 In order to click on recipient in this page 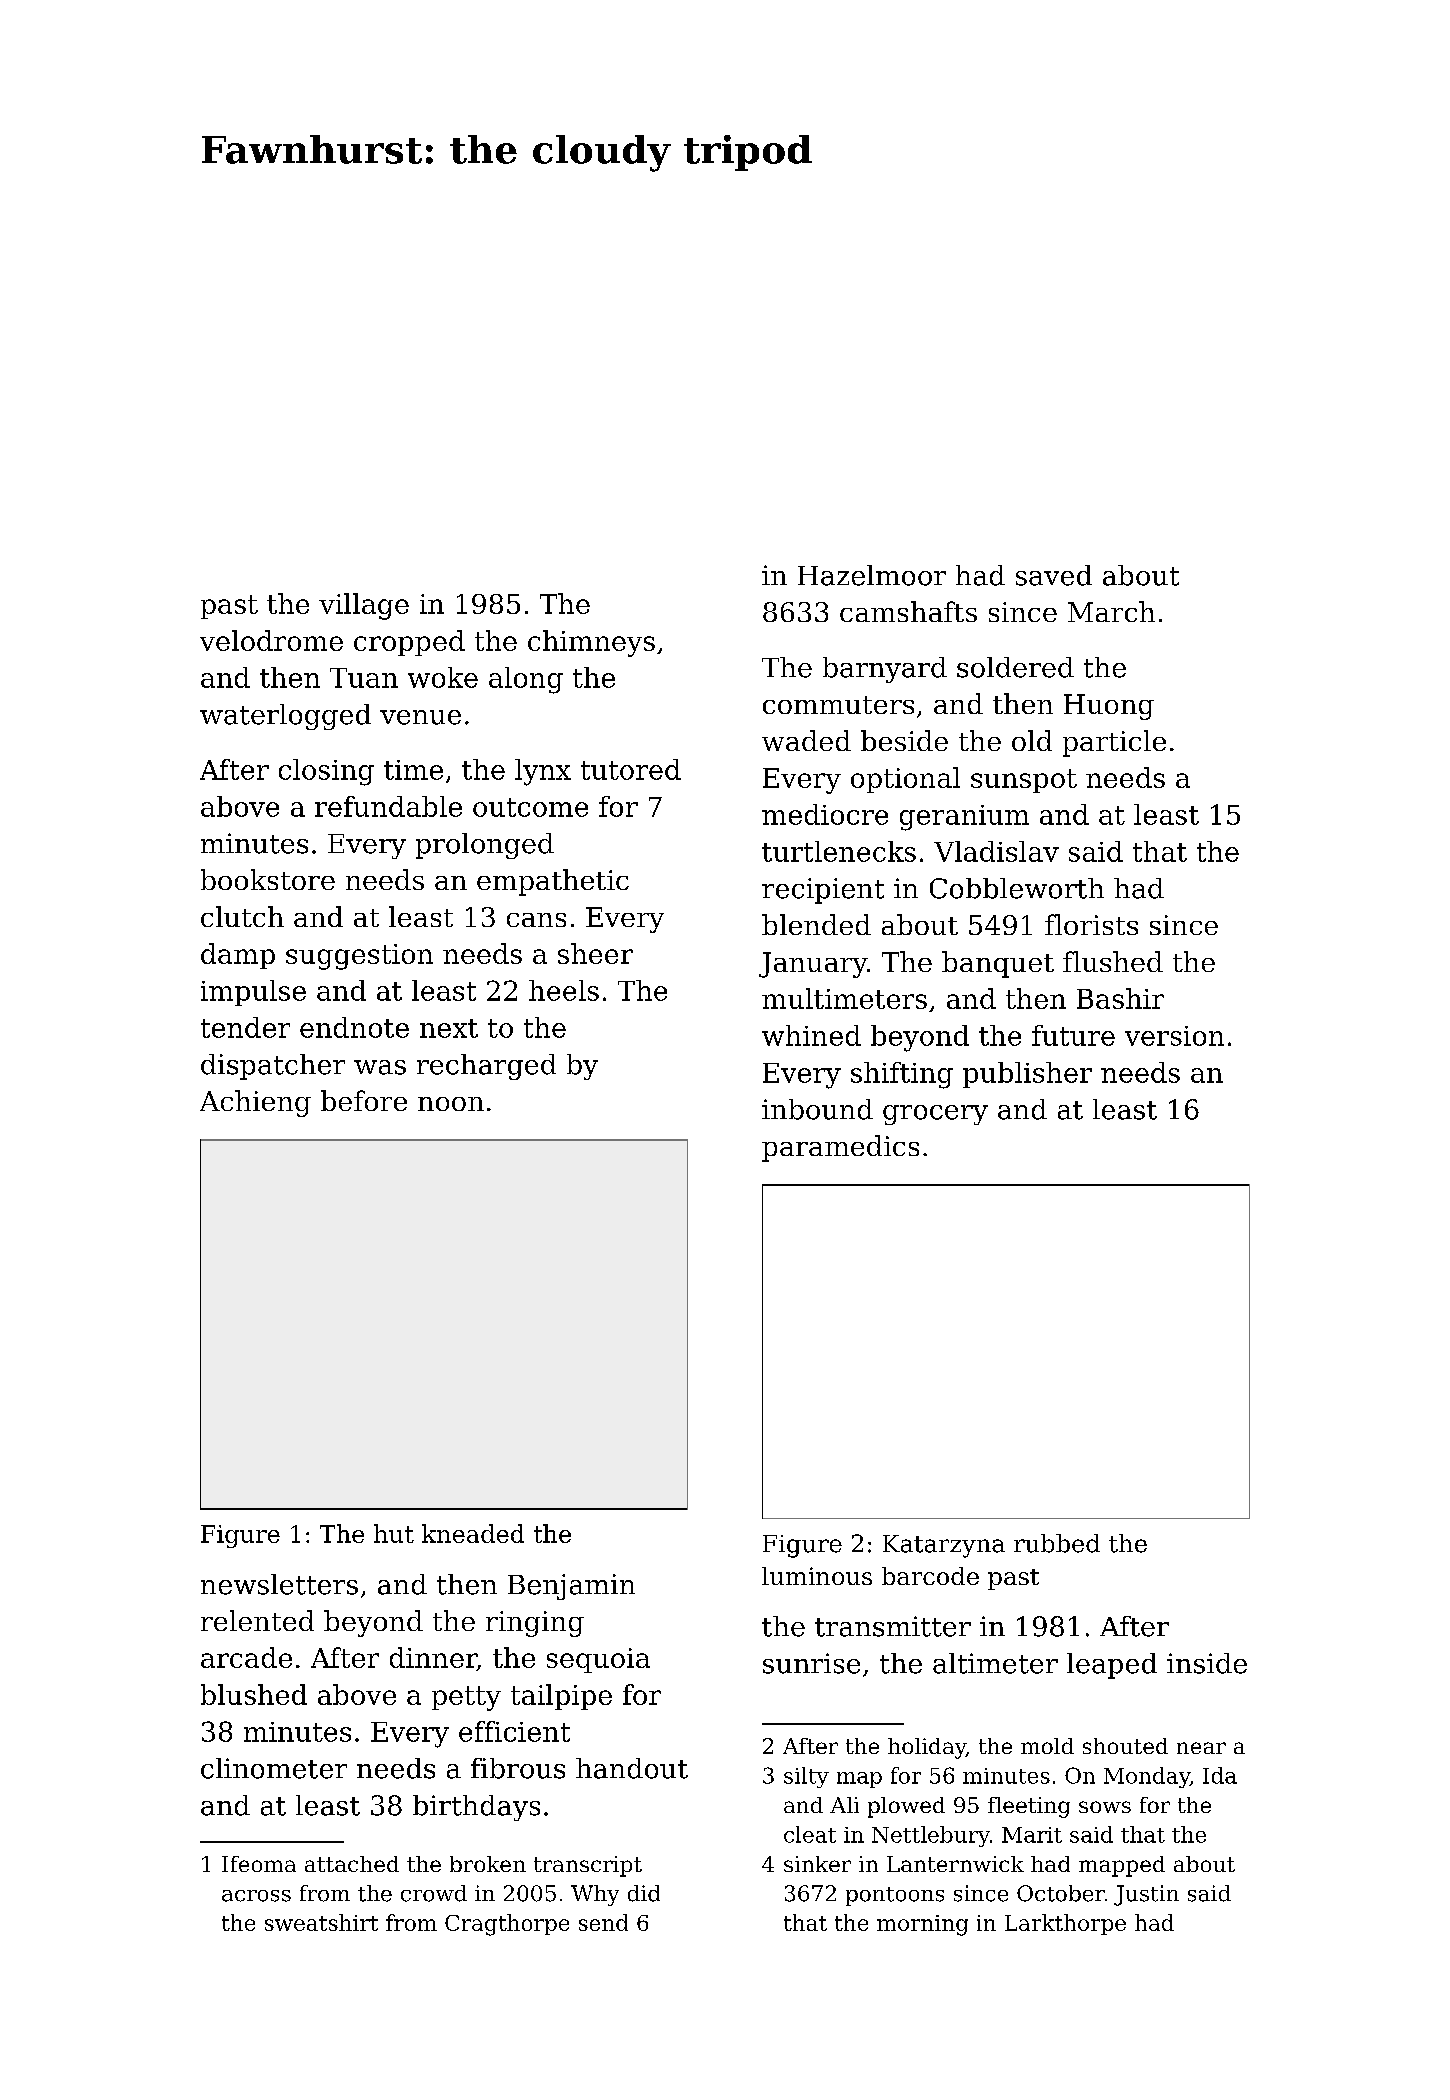, I will do `click(823, 891)`.
